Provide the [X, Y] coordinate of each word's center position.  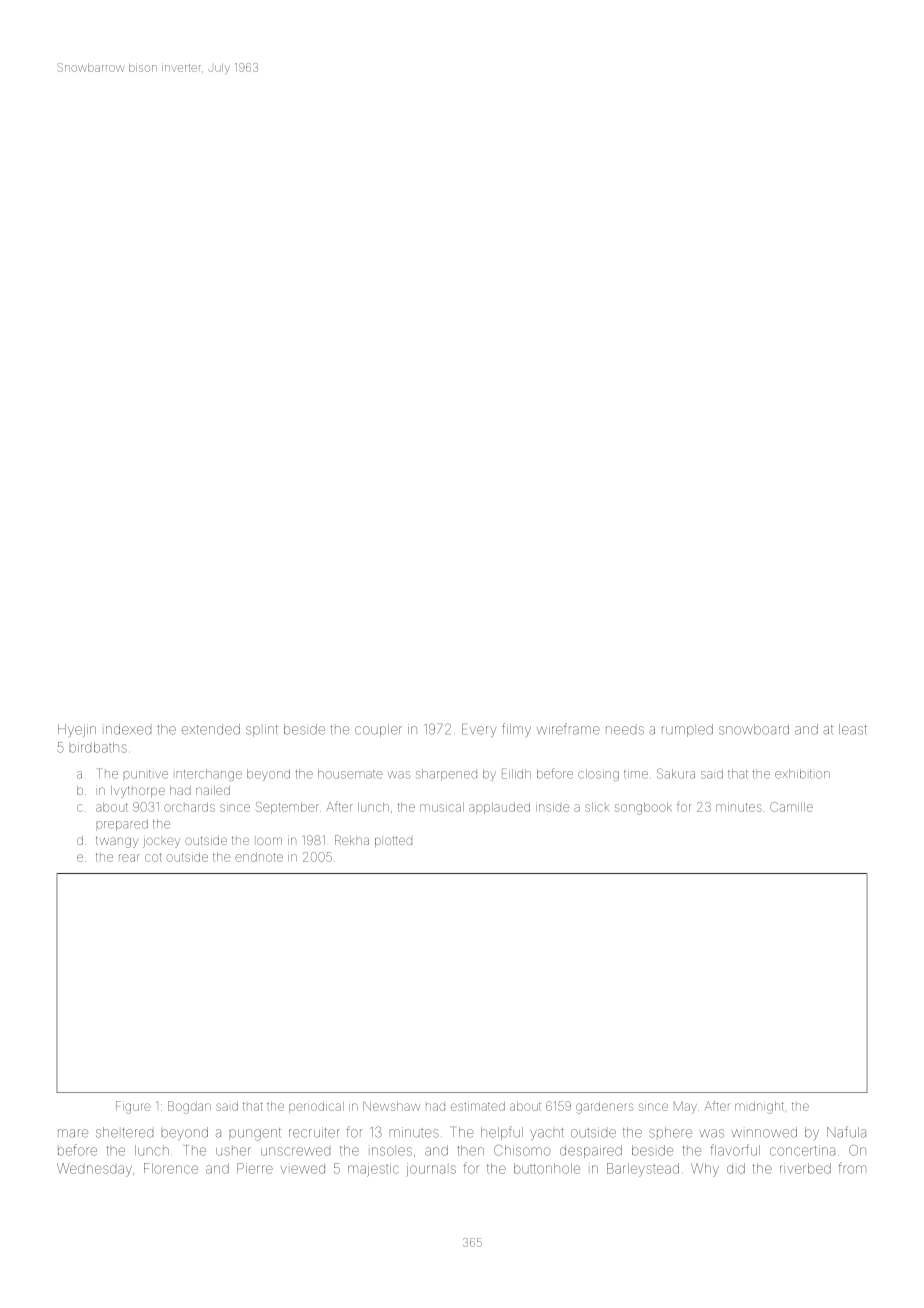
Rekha [352, 840]
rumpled [687, 730]
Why [705, 1170]
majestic [373, 1170]
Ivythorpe [138, 792]
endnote [259, 857]
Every [479, 730]
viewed [303, 1169]
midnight [759, 1108]
